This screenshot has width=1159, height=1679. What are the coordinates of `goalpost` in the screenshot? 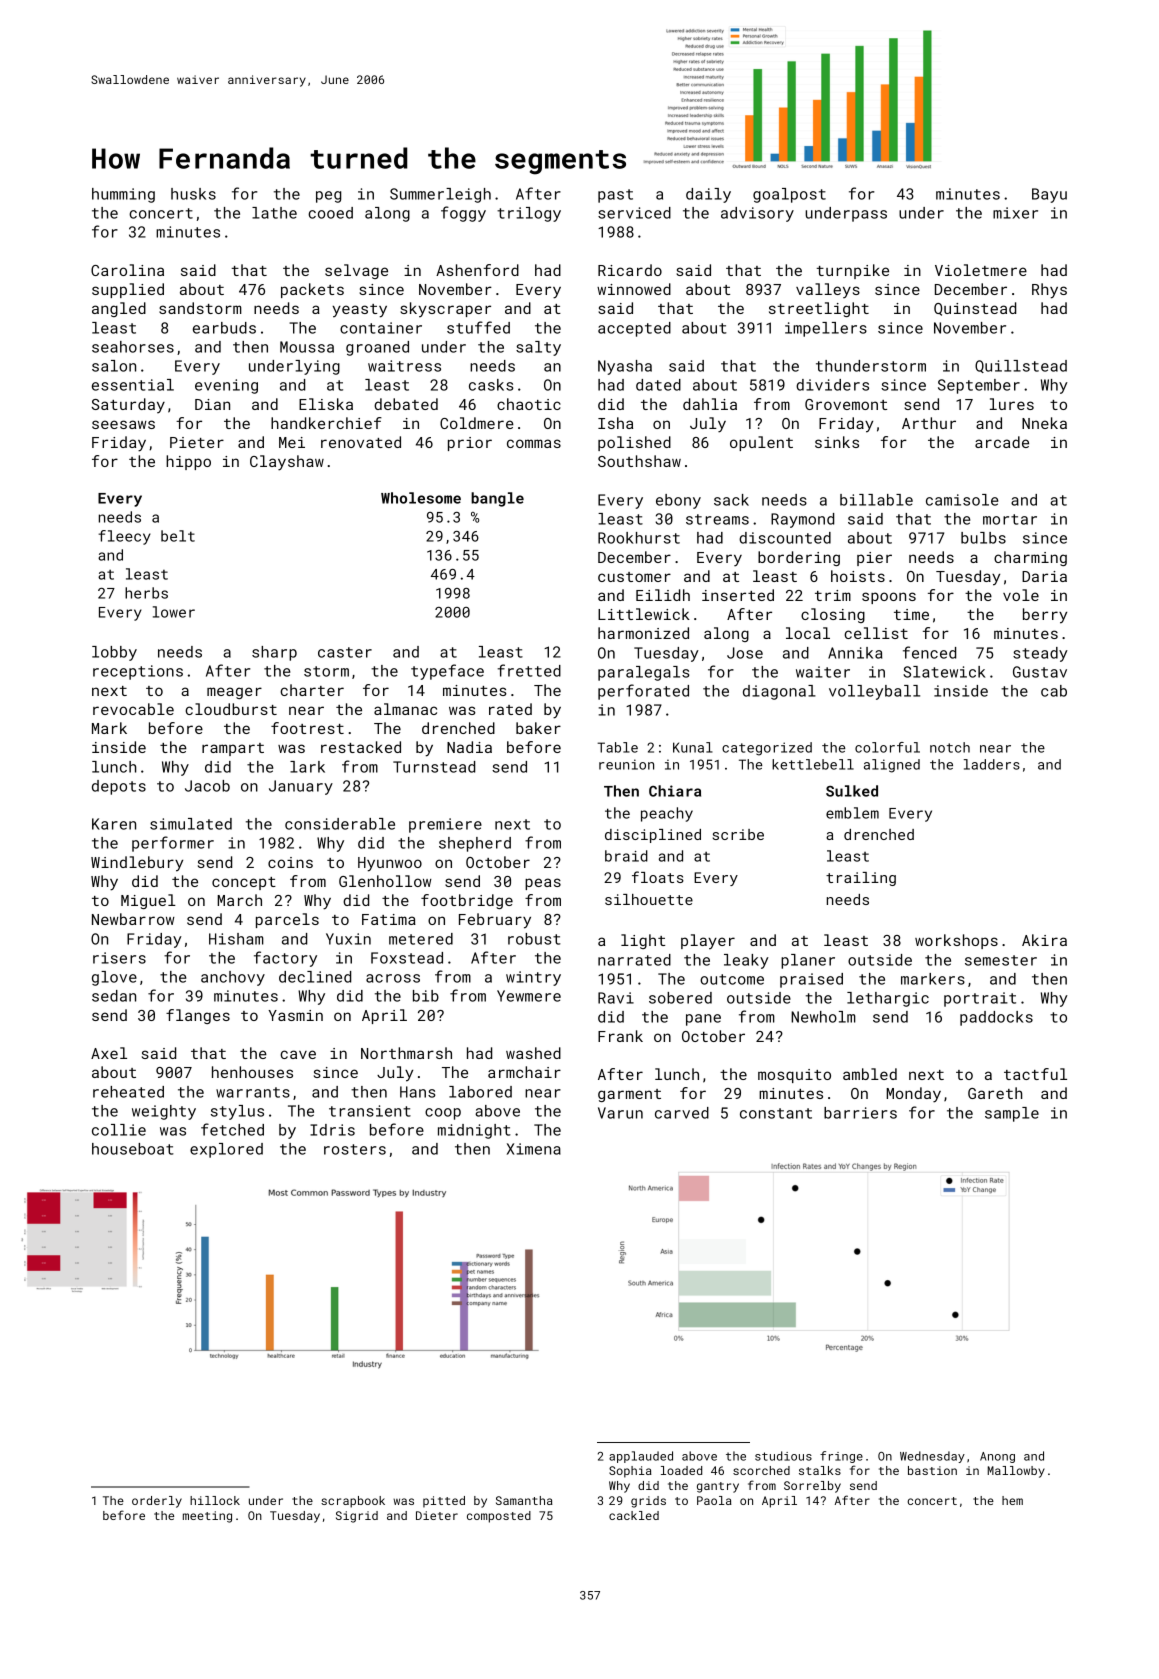 It's located at (789, 195).
